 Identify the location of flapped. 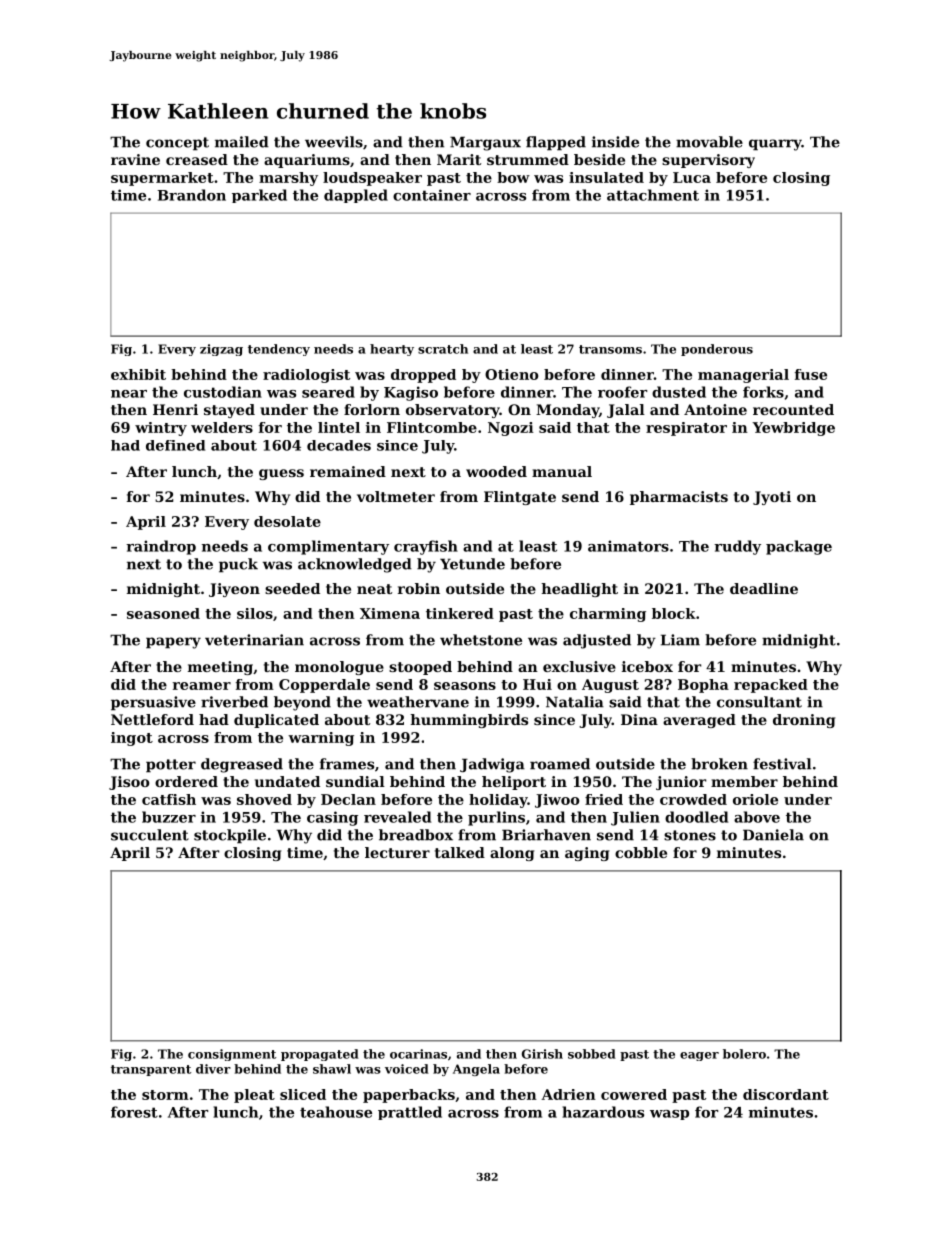
(556, 143).
